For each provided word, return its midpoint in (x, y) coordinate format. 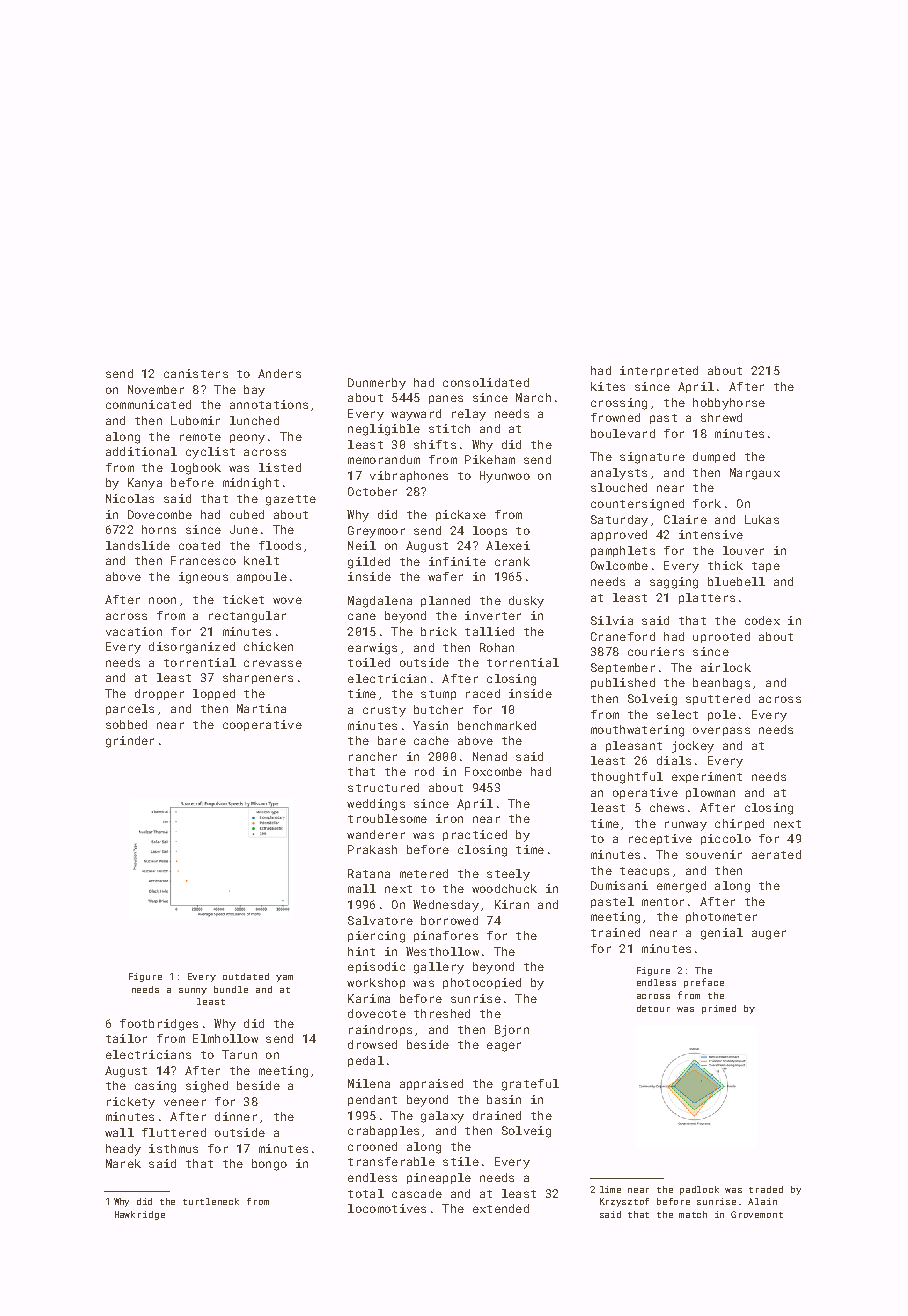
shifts (435, 444)
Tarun (239, 1054)
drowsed (372, 1044)
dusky (526, 602)
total (366, 1193)
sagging (674, 583)
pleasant (634, 746)
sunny (193, 991)
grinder (130, 742)
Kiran (512, 904)
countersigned (637, 505)
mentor (663, 902)
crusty (384, 711)
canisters (196, 373)
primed (719, 1009)
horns (159, 529)
